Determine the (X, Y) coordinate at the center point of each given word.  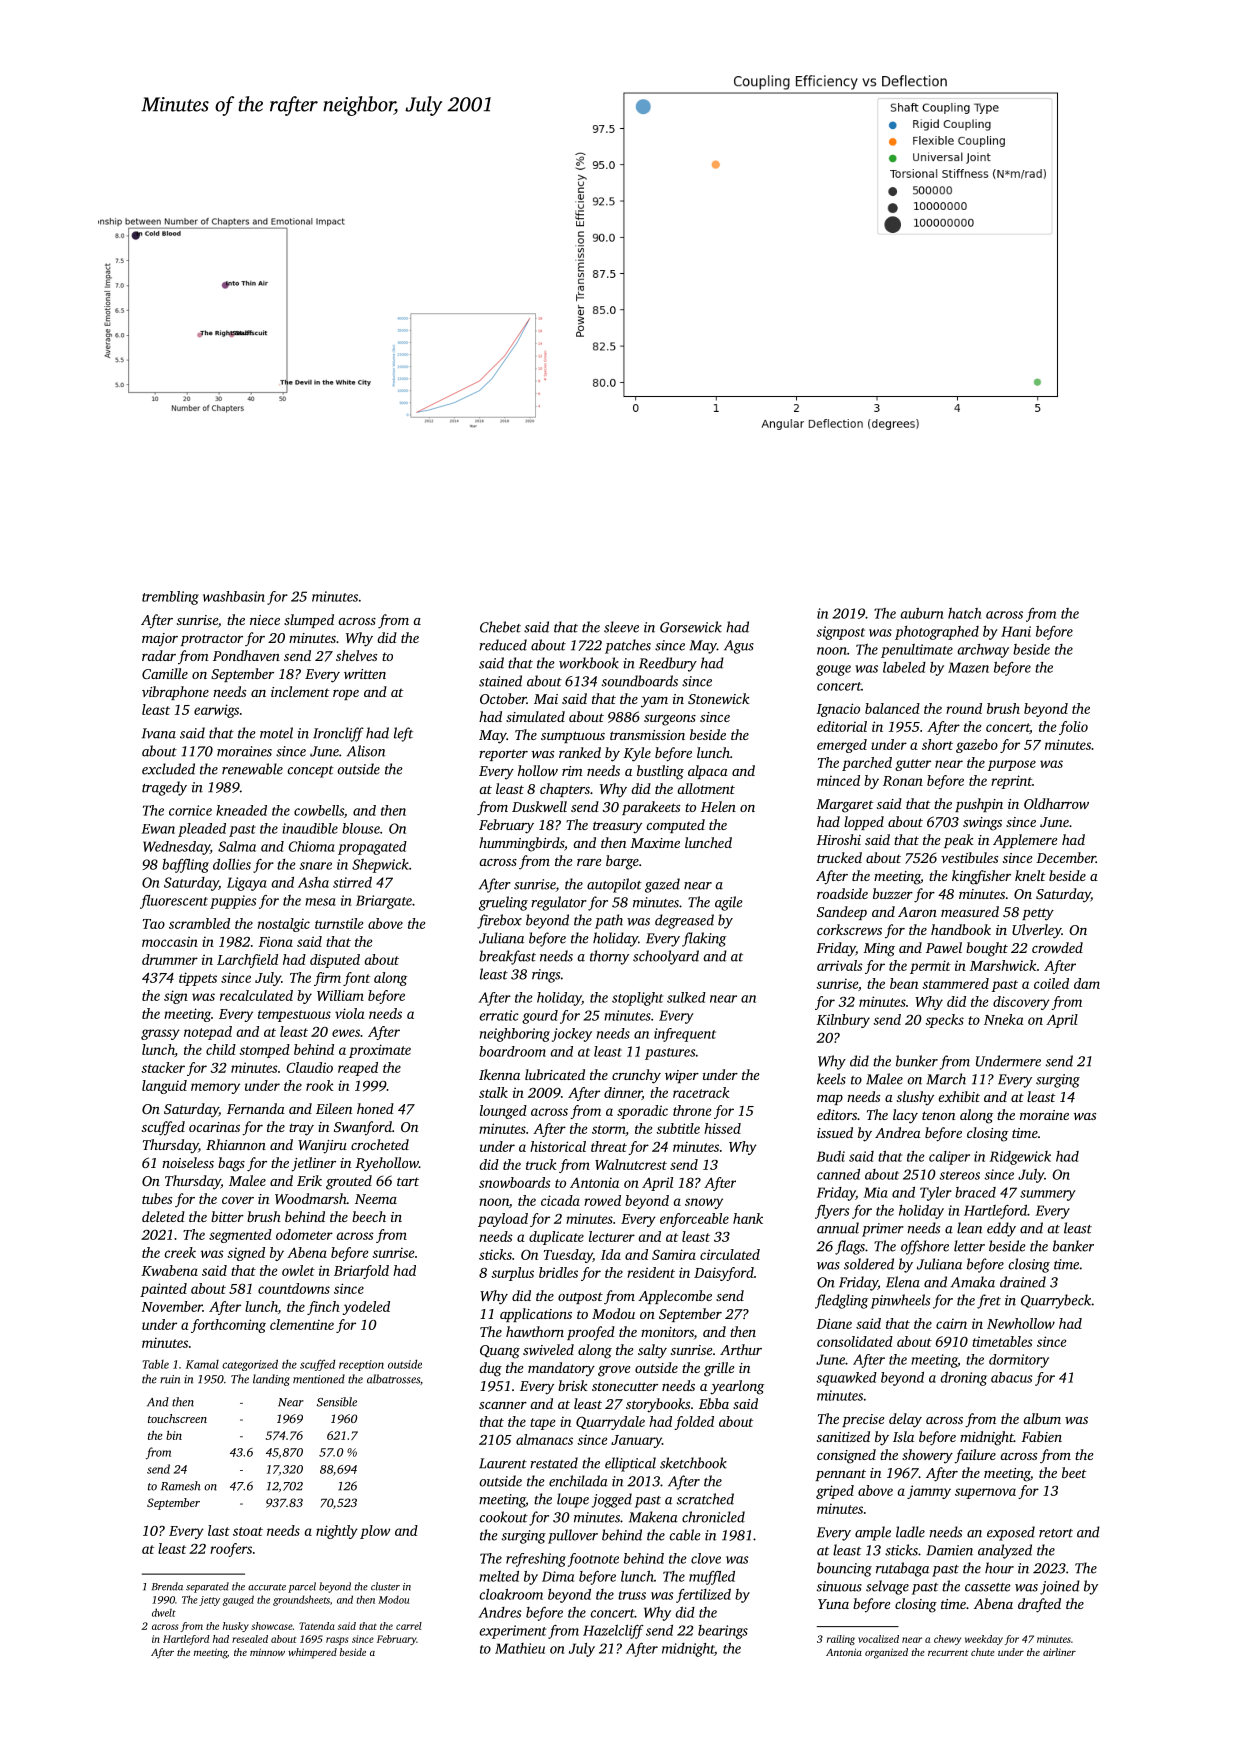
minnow (267, 1652)
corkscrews (849, 929)
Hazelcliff (613, 1632)
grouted (349, 1182)
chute (983, 1652)
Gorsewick (691, 627)
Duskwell (539, 806)
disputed (335, 961)
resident (651, 1272)
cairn (951, 1323)
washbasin (234, 596)
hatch (964, 613)
